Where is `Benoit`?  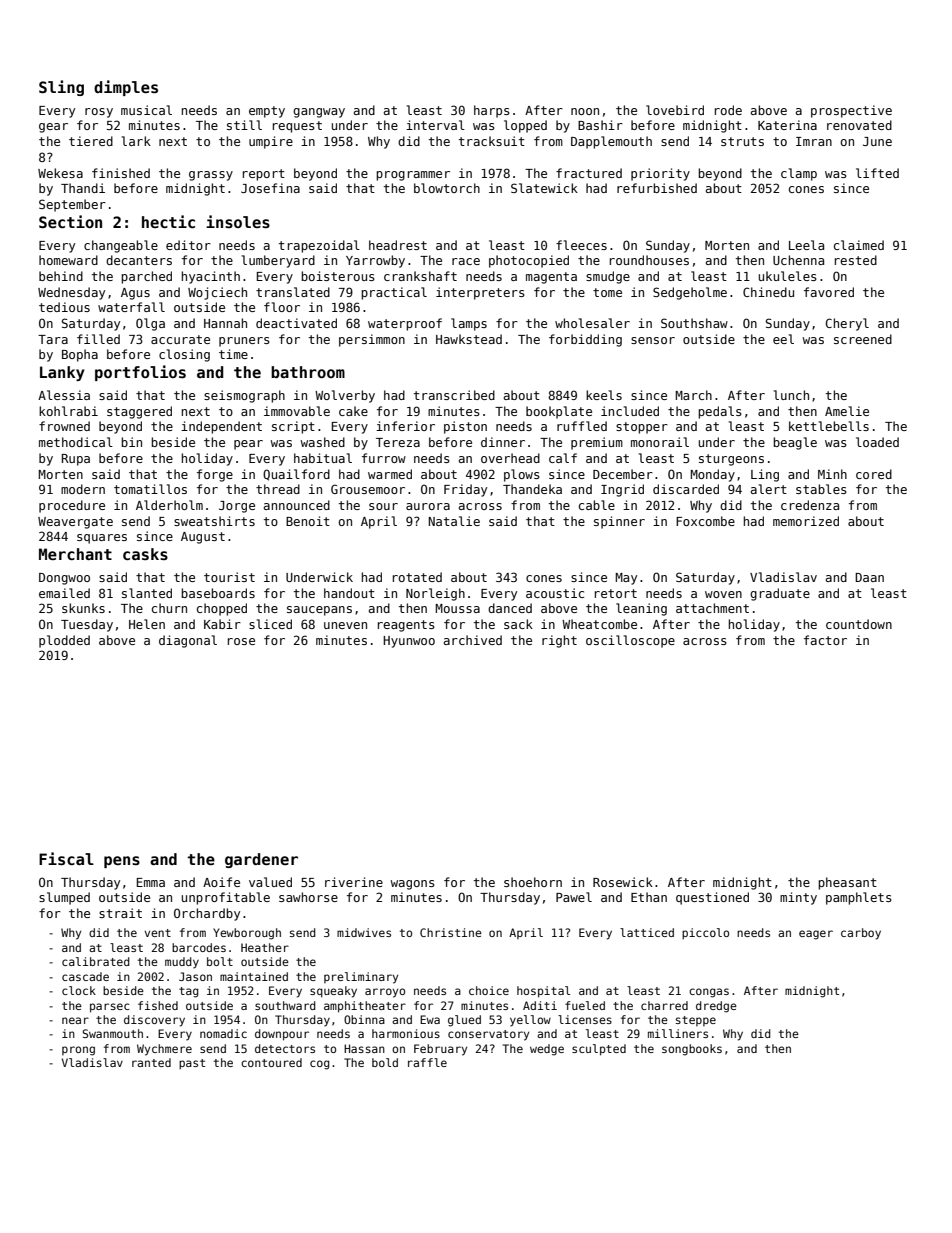 Benoit is located at coordinates (308, 521).
